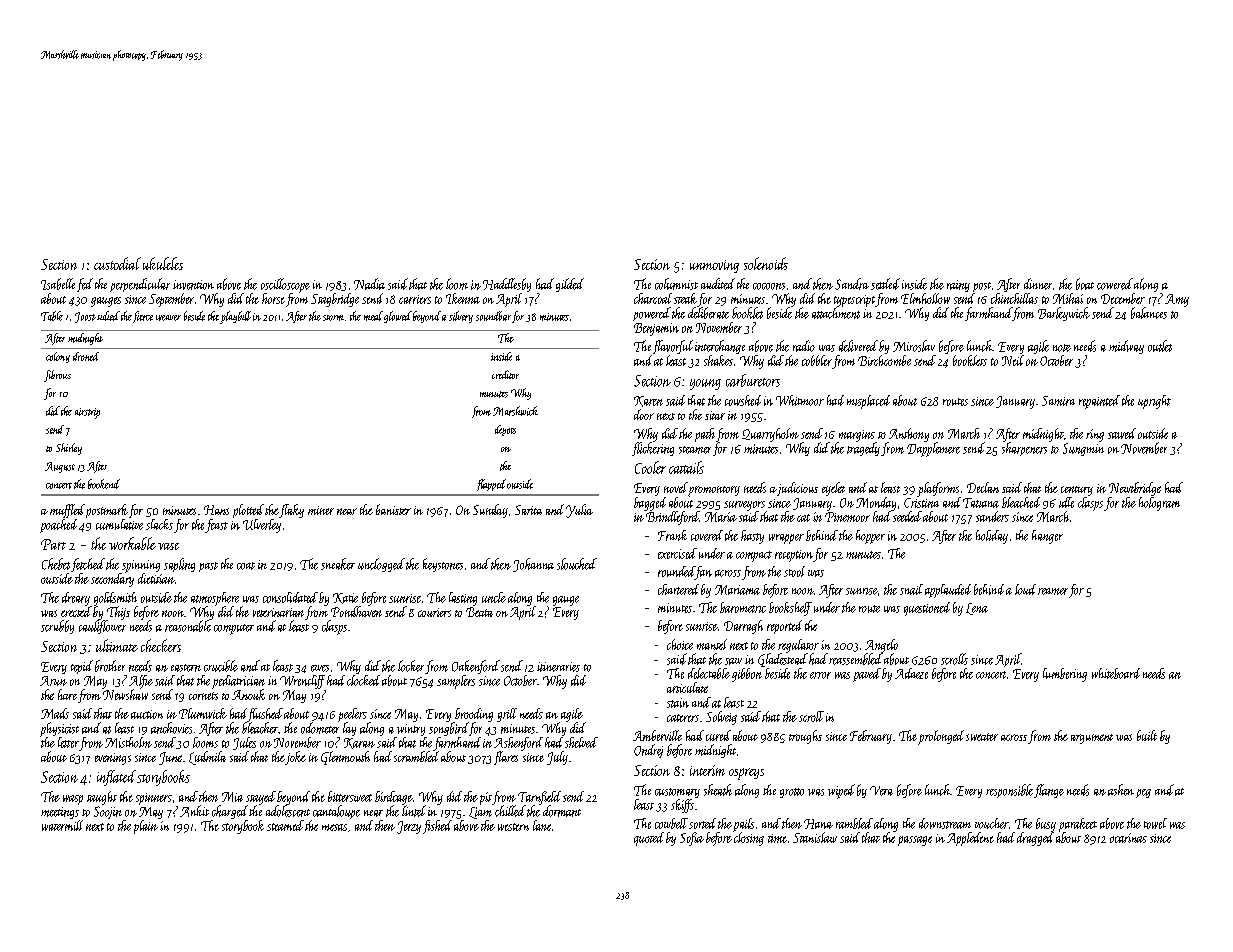 The width and height of the screenshot is (1233, 952). What do you see at coordinates (766, 263) in the screenshot?
I see `solenoids` at bounding box center [766, 263].
